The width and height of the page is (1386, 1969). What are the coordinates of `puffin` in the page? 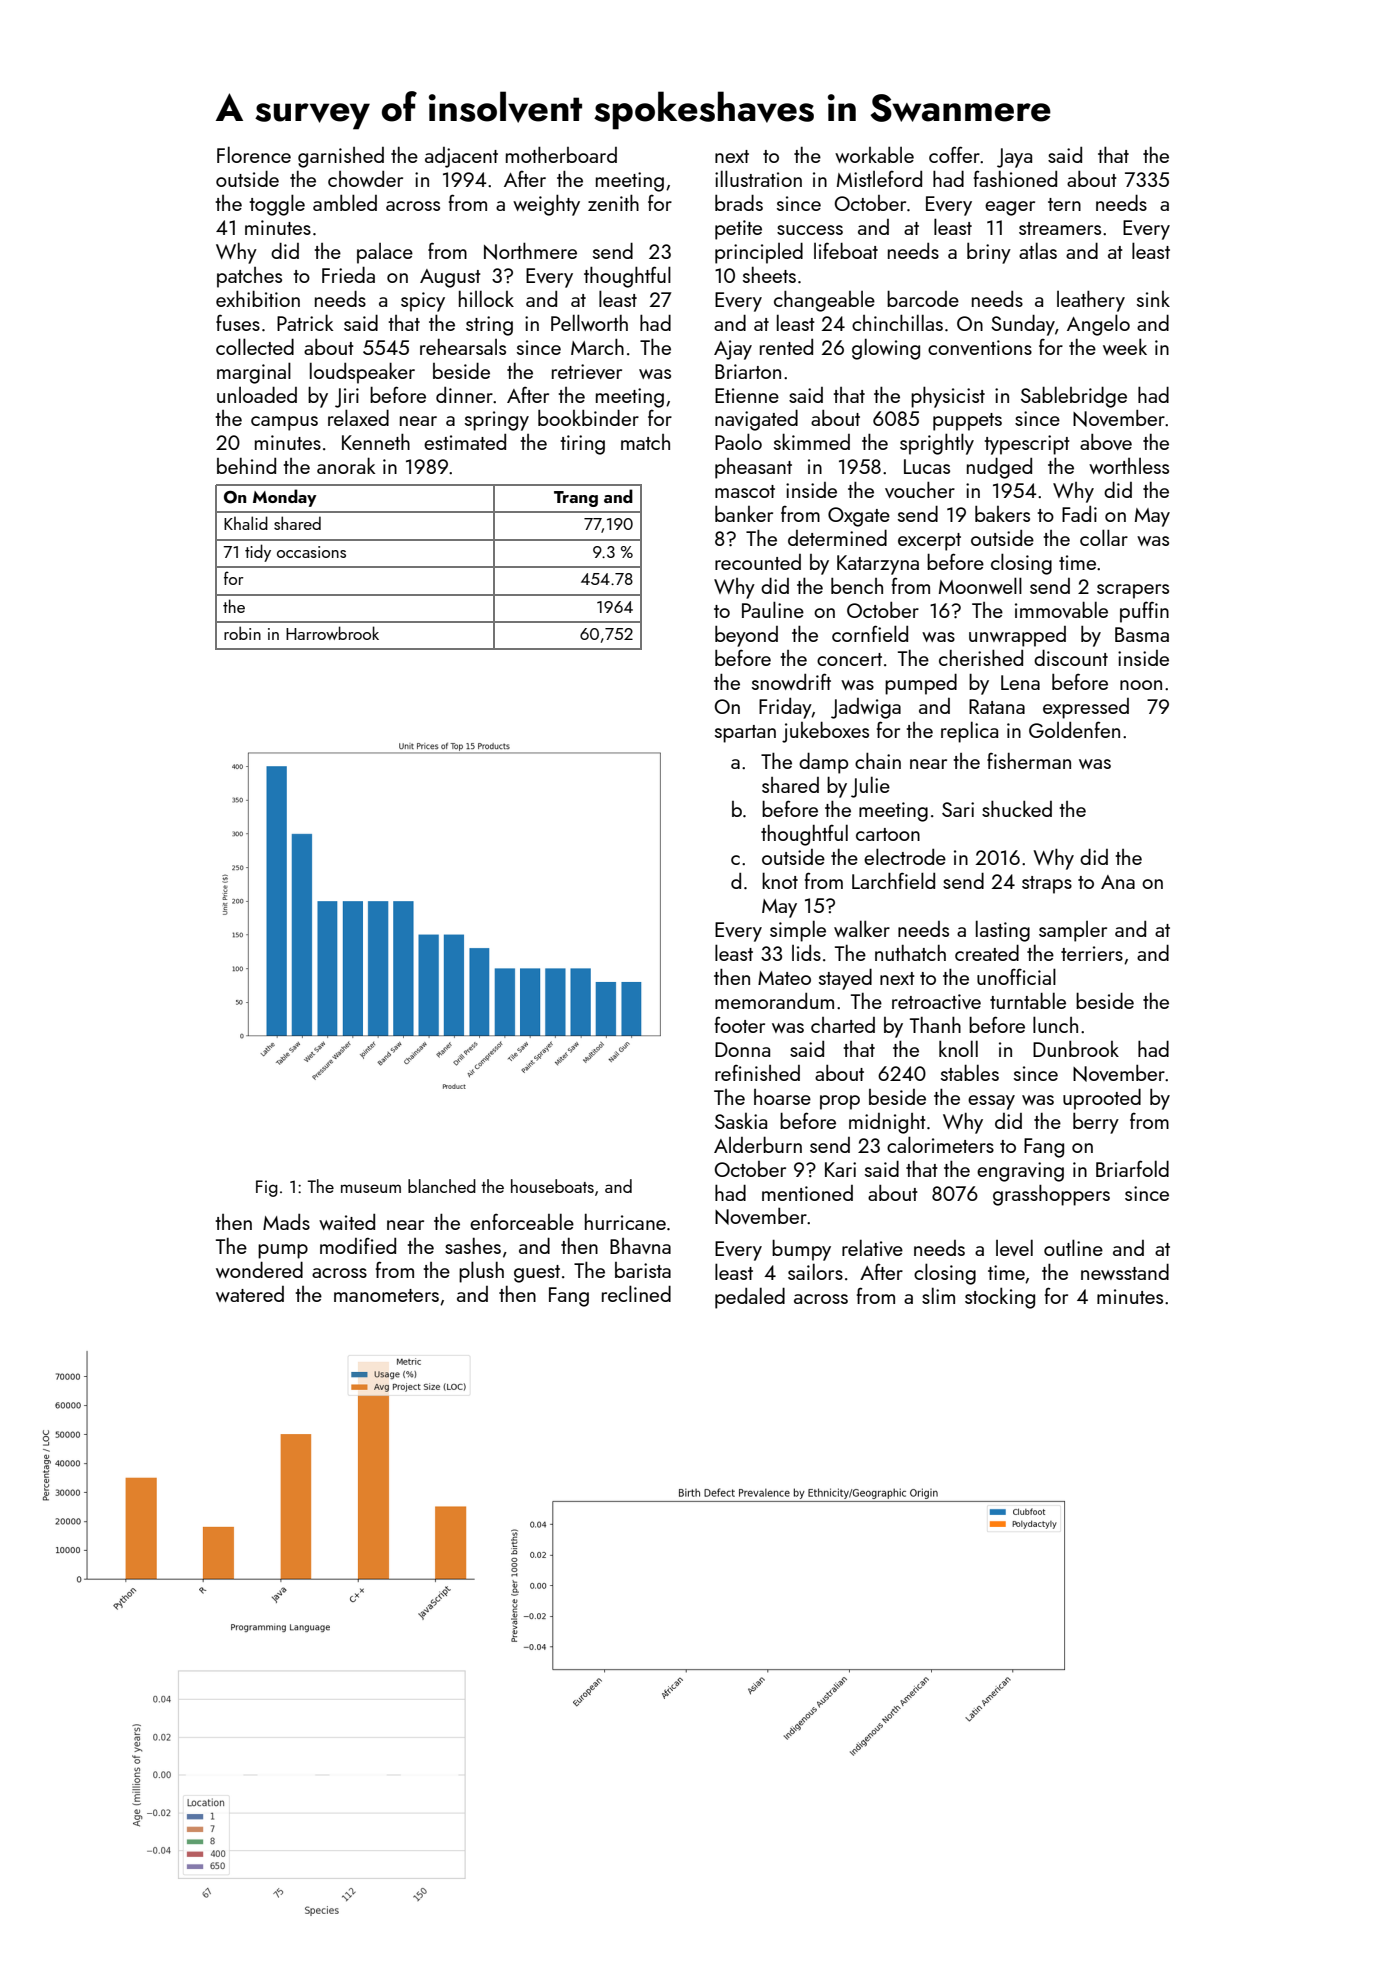 It's located at (1144, 612).
